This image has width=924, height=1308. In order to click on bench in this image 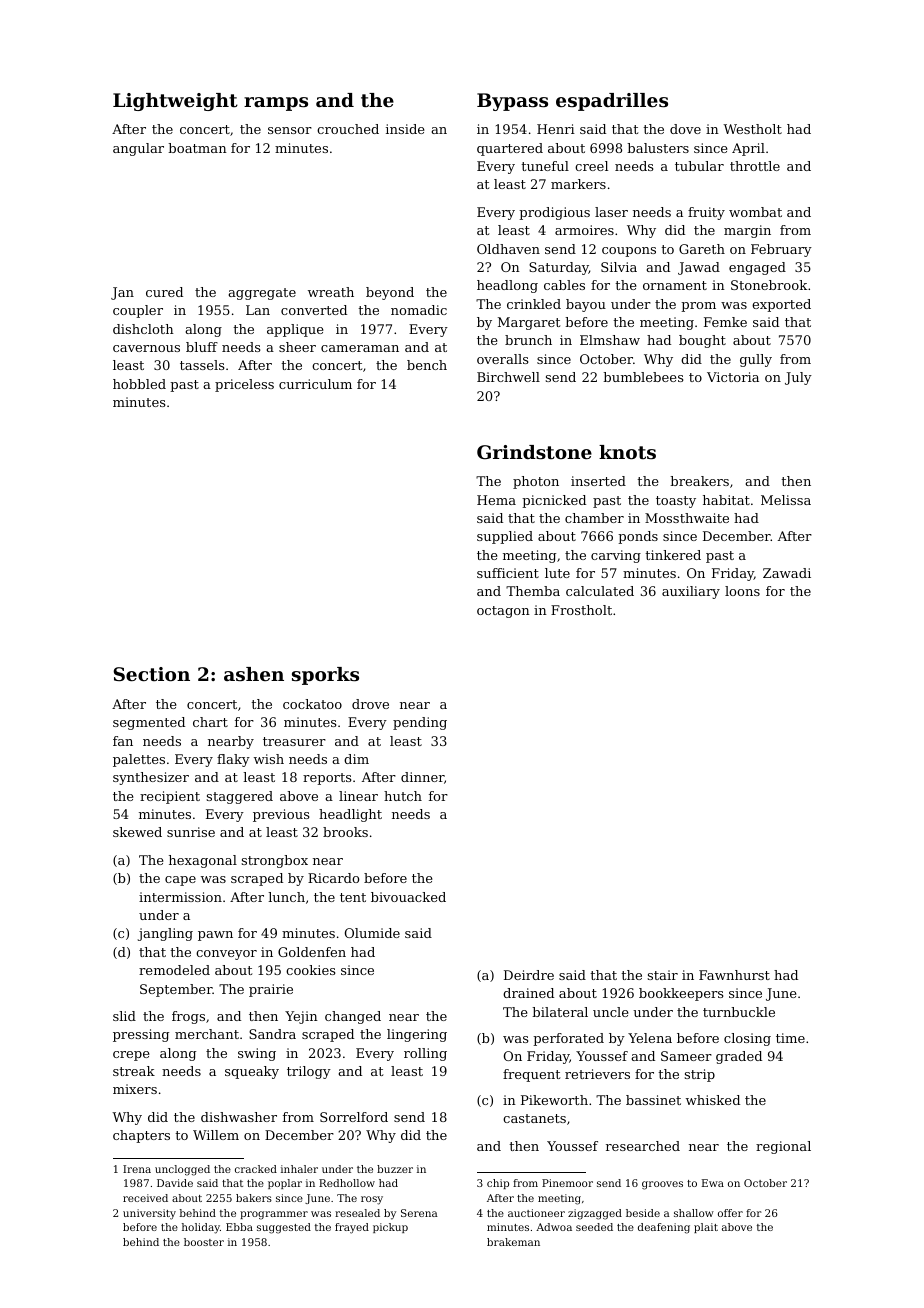, I will do `click(427, 365)`.
